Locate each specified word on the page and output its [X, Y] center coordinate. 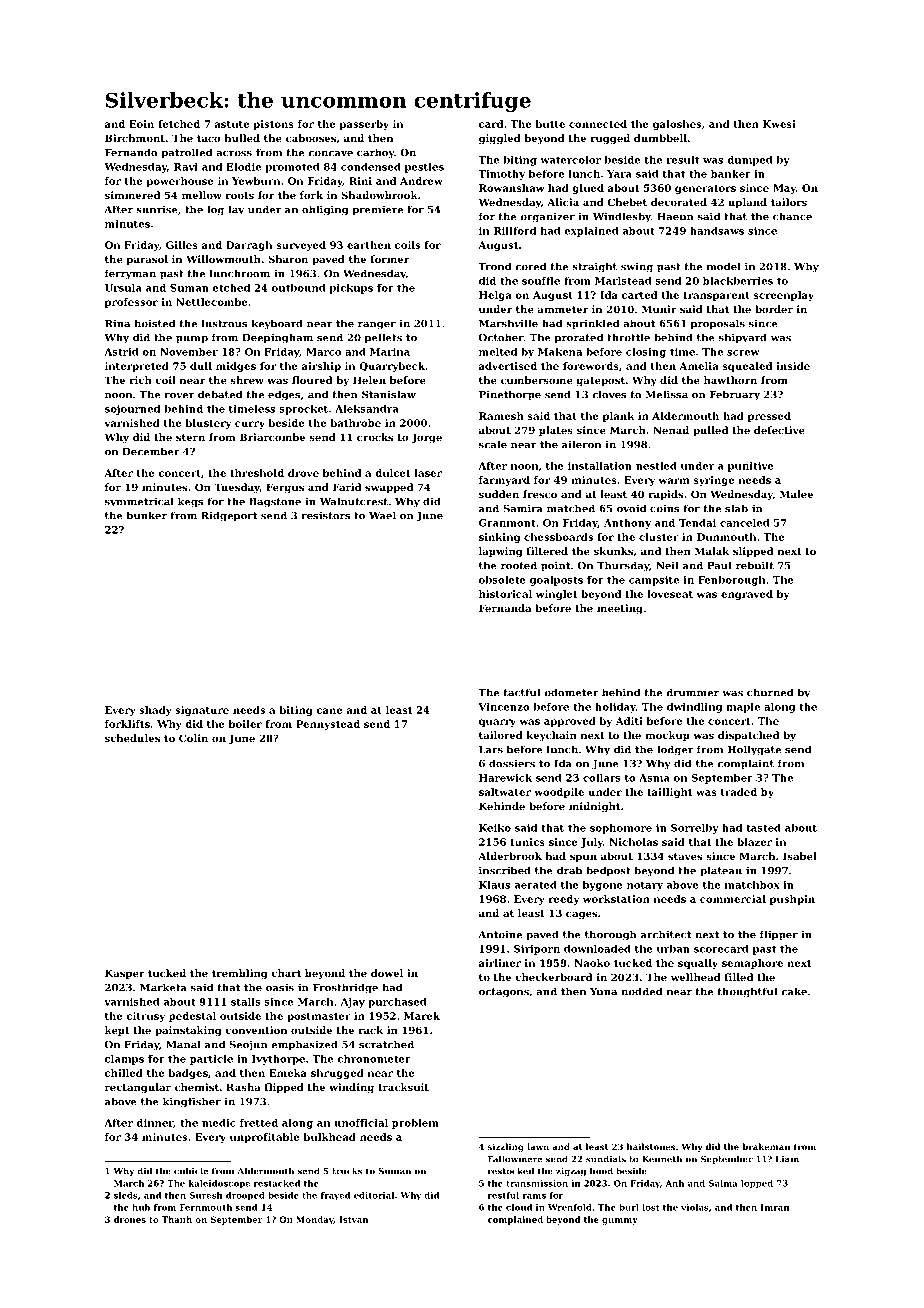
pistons [273, 125]
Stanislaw [389, 394]
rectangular [138, 1088]
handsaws [717, 231]
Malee [796, 494]
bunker [147, 515]
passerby [364, 125]
